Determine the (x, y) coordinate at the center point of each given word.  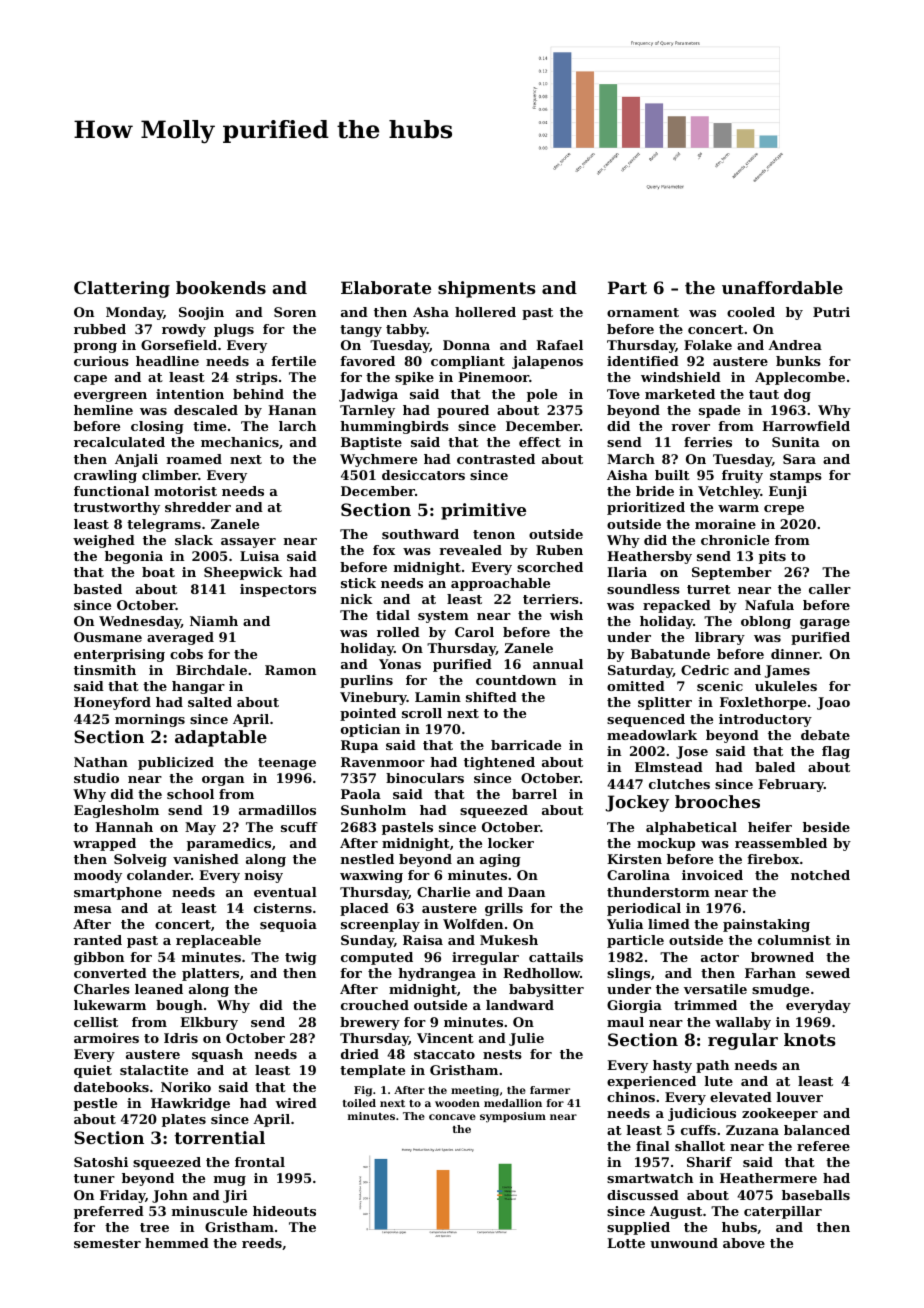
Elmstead (669, 767)
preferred (109, 1212)
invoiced (712, 875)
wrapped (104, 844)
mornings (150, 720)
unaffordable (782, 287)
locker (511, 843)
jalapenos (547, 362)
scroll (422, 713)
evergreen (110, 397)
